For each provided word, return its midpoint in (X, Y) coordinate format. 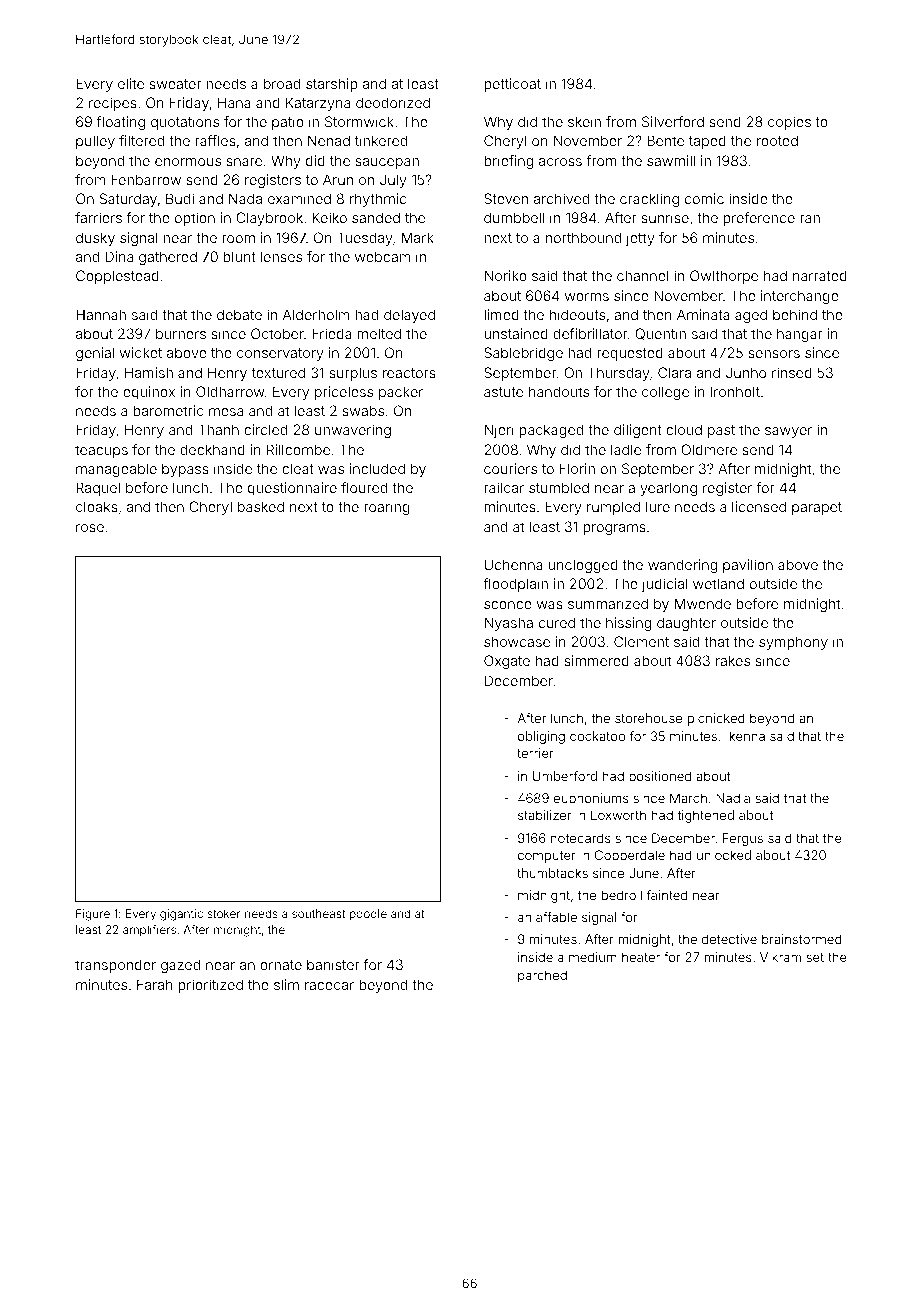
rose (90, 528)
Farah (155, 984)
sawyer (788, 432)
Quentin (660, 334)
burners (181, 333)
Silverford (673, 121)
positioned (660, 777)
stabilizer (544, 815)
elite (131, 83)
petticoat (512, 85)
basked (261, 506)
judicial (665, 585)
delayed (409, 316)
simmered (596, 660)
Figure (93, 915)
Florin (577, 468)
